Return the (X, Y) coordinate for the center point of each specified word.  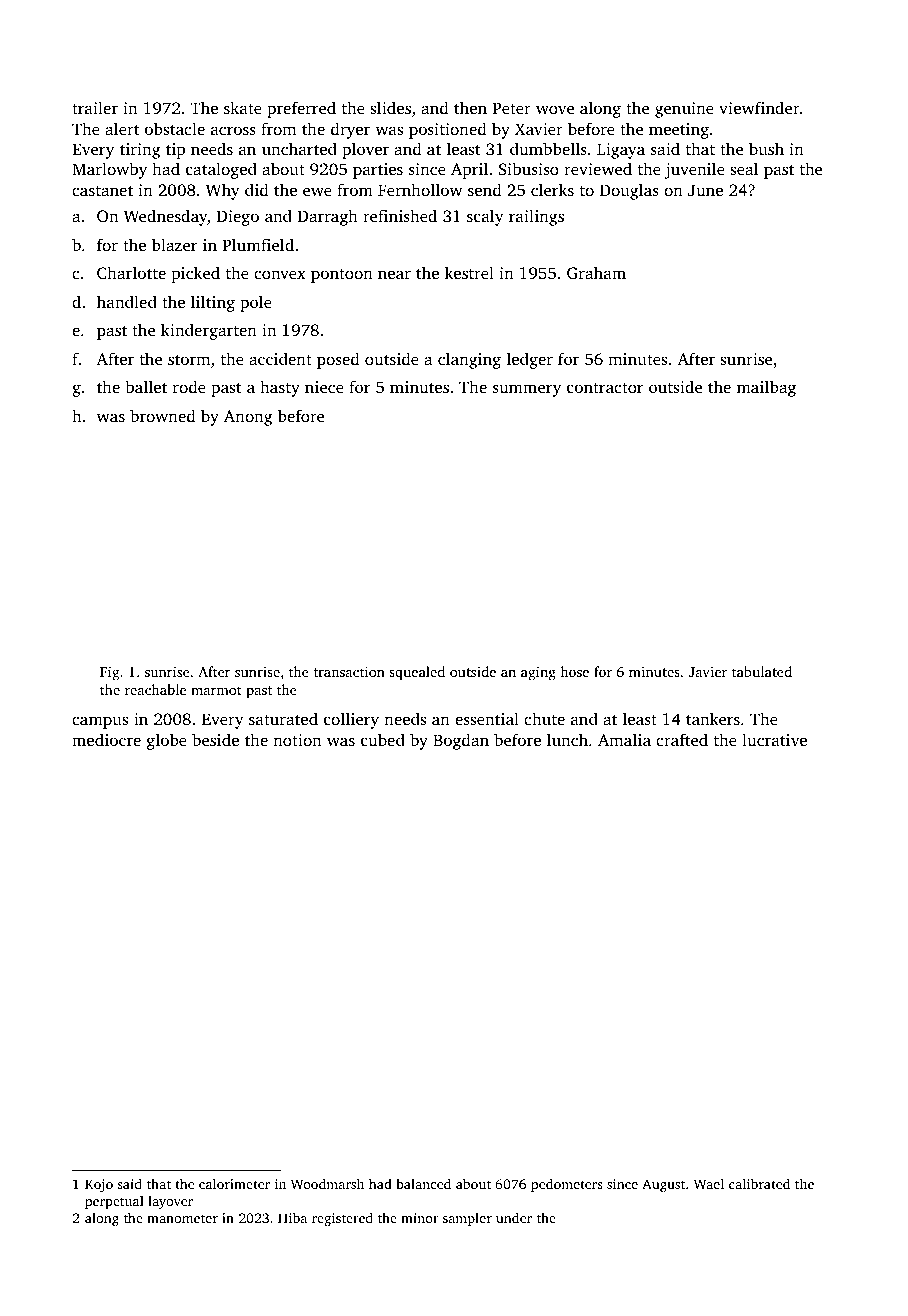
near (394, 274)
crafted (682, 739)
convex (280, 274)
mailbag (766, 388)
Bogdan (461, 741)
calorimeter (234, 1183)
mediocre (106, 739)
